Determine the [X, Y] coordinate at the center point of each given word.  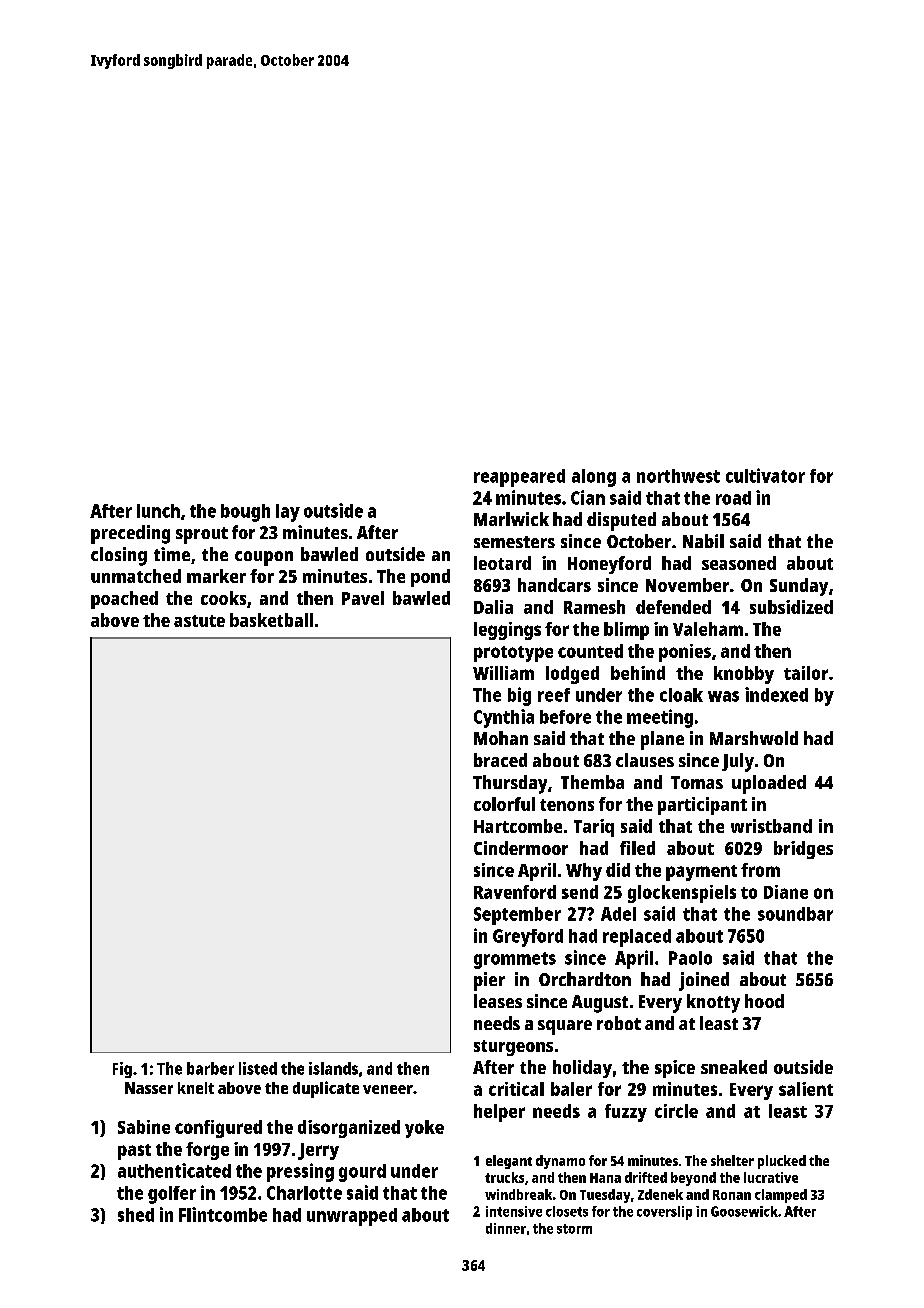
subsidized [791, 607]
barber [210, 1068]
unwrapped [352, 1217]
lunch [158, 511]
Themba [592, 782]
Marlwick [511, 519]
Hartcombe [518, 826]
